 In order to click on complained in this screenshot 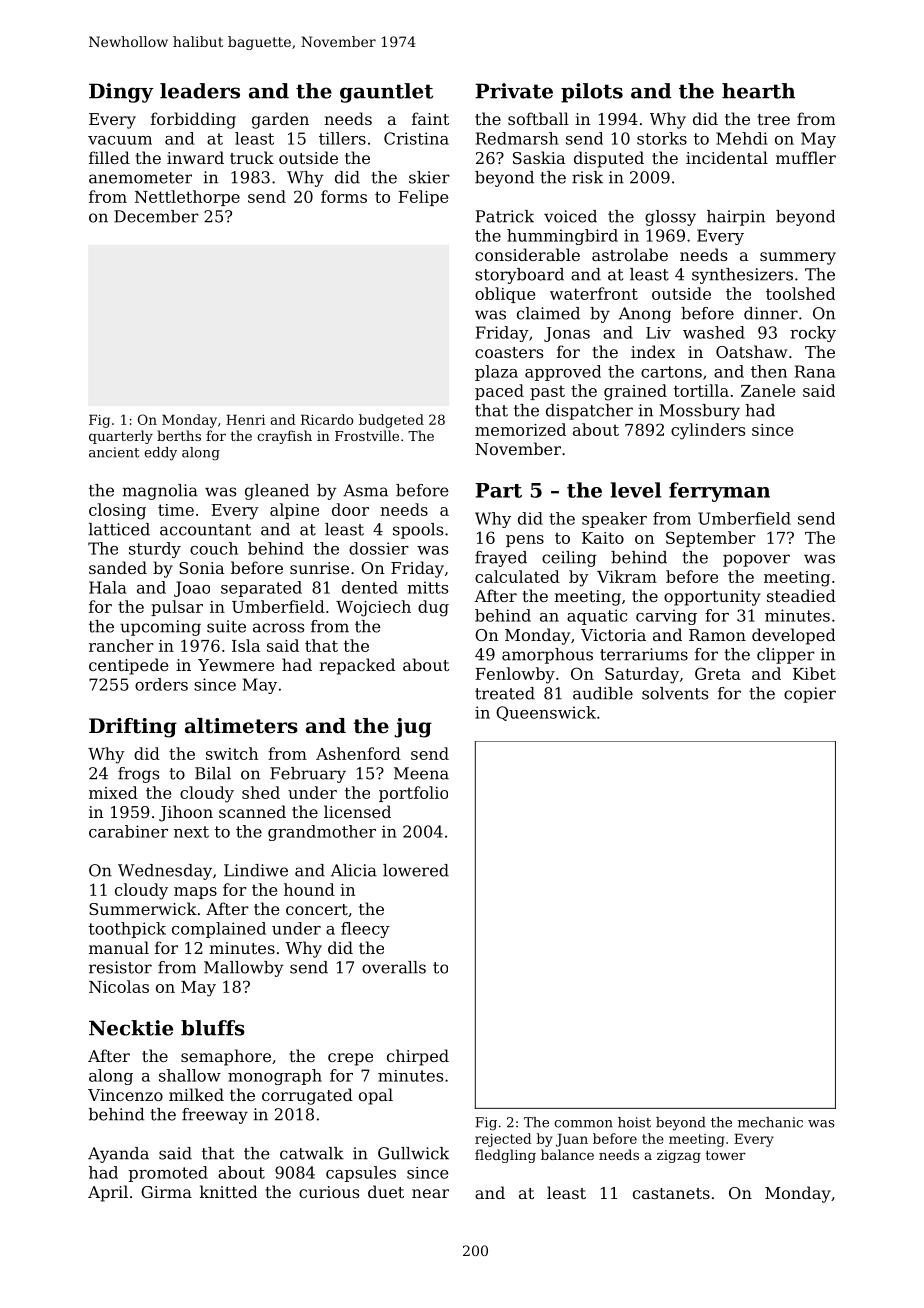, I will do `click(219, 930)`.
